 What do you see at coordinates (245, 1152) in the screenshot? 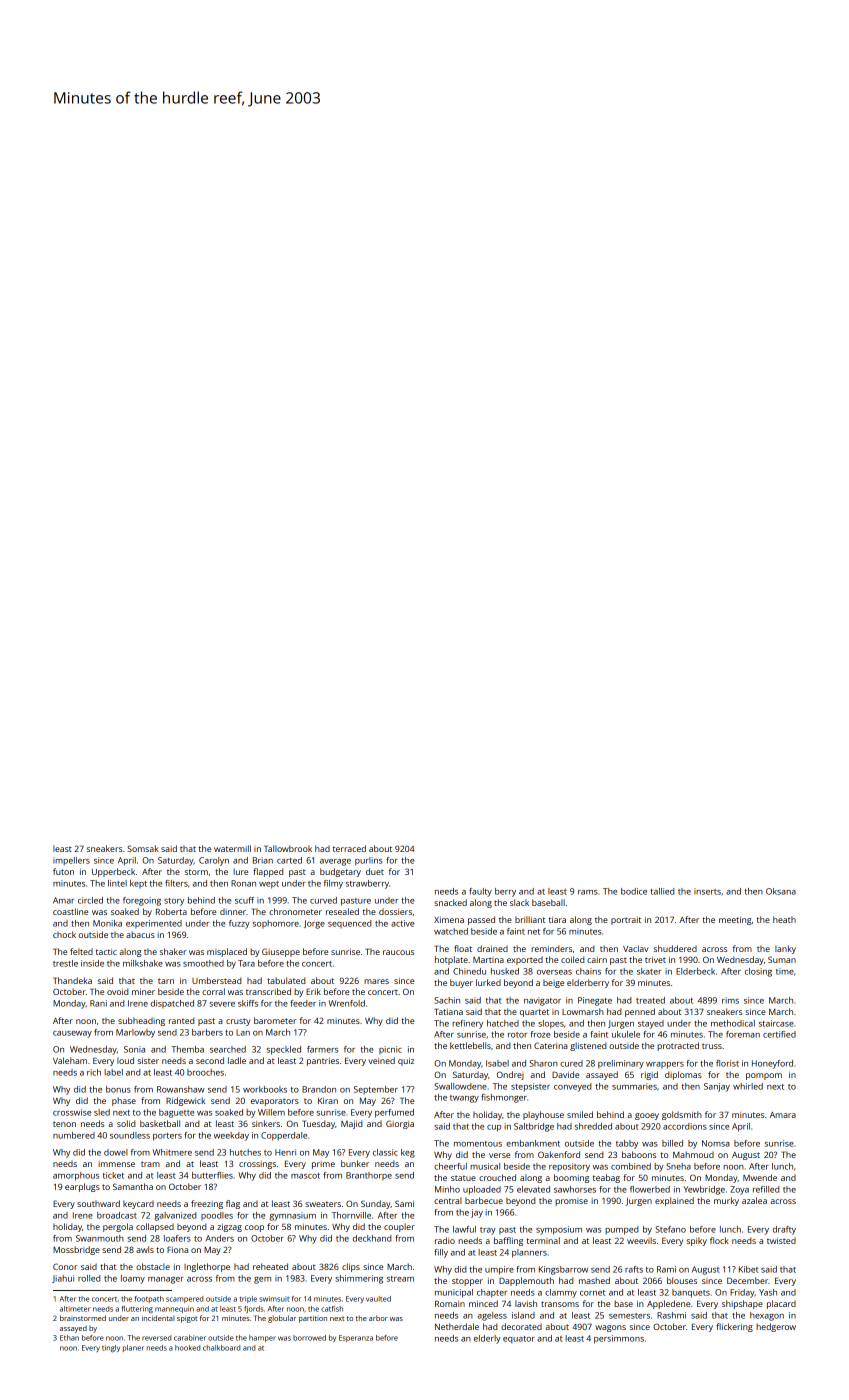
I see `hutches` at bounding box center [245, 1152].
